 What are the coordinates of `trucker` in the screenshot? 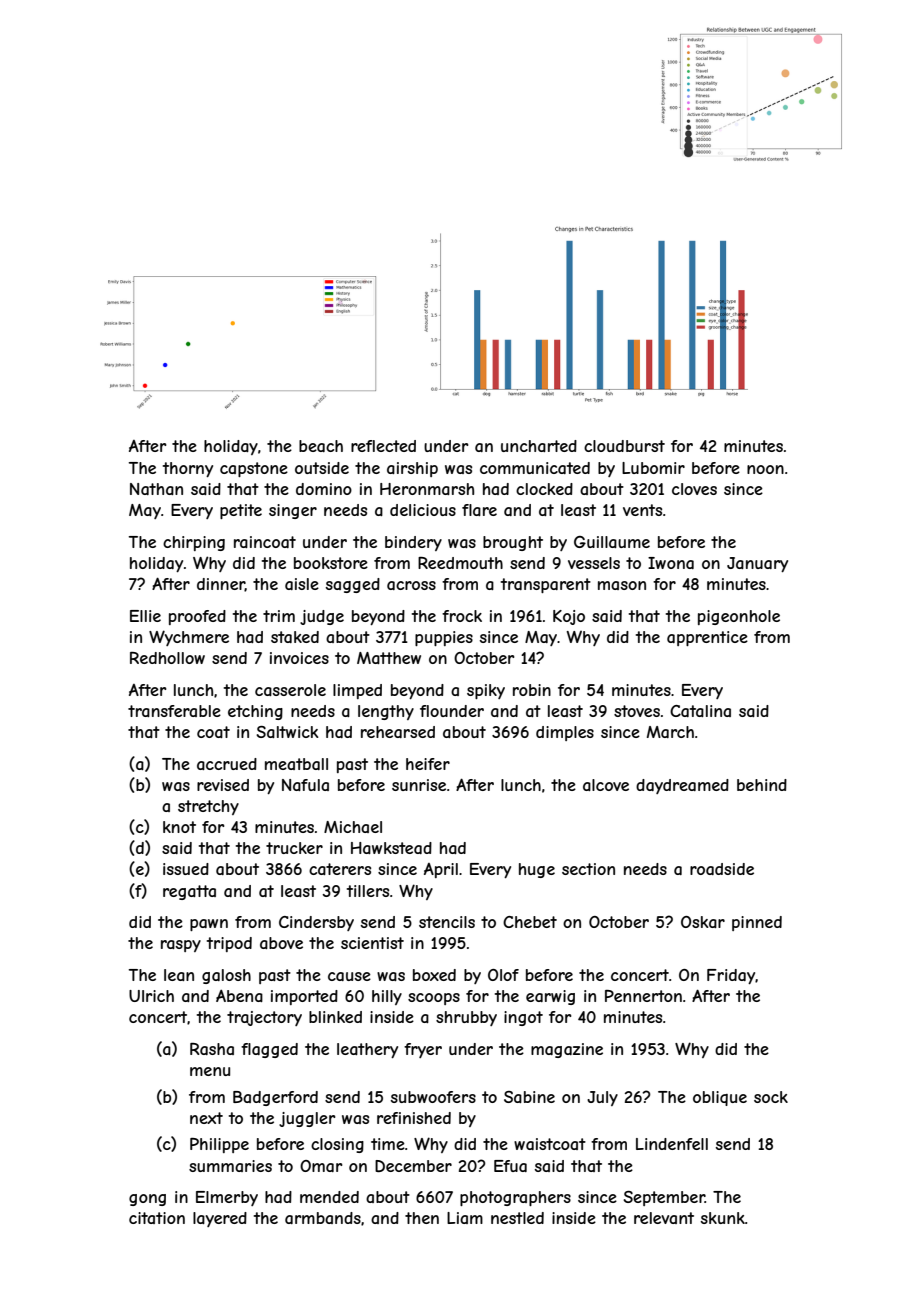 It's located at (294, 848).
